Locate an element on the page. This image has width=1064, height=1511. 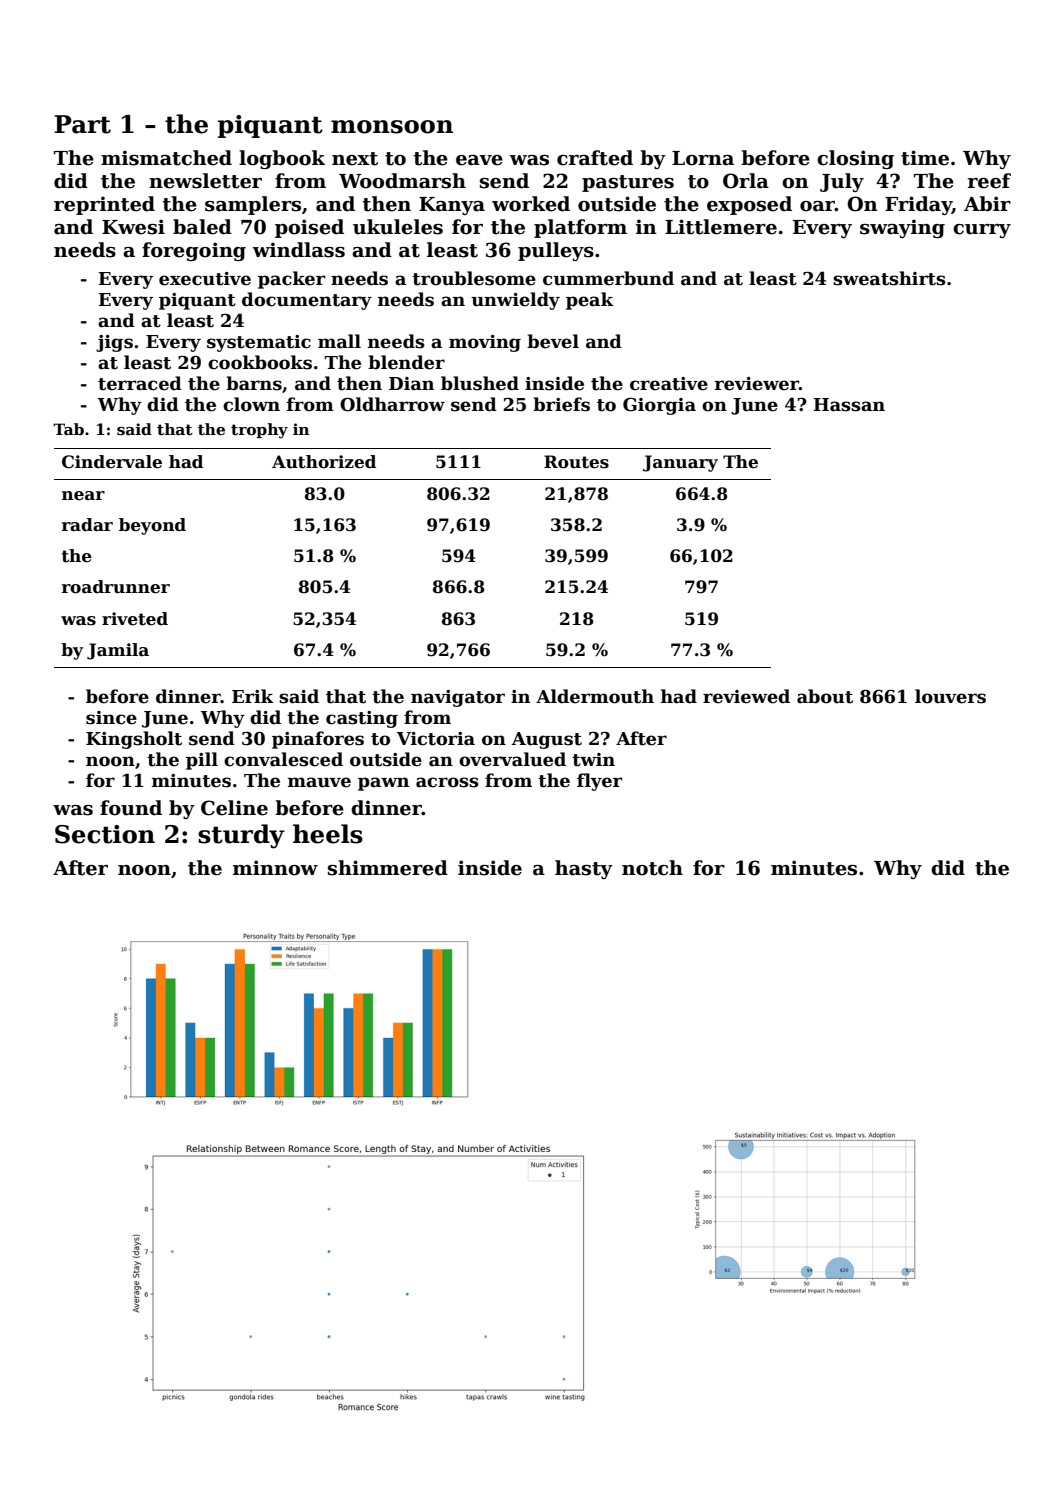
peak is located at coordinates (590, 301).
